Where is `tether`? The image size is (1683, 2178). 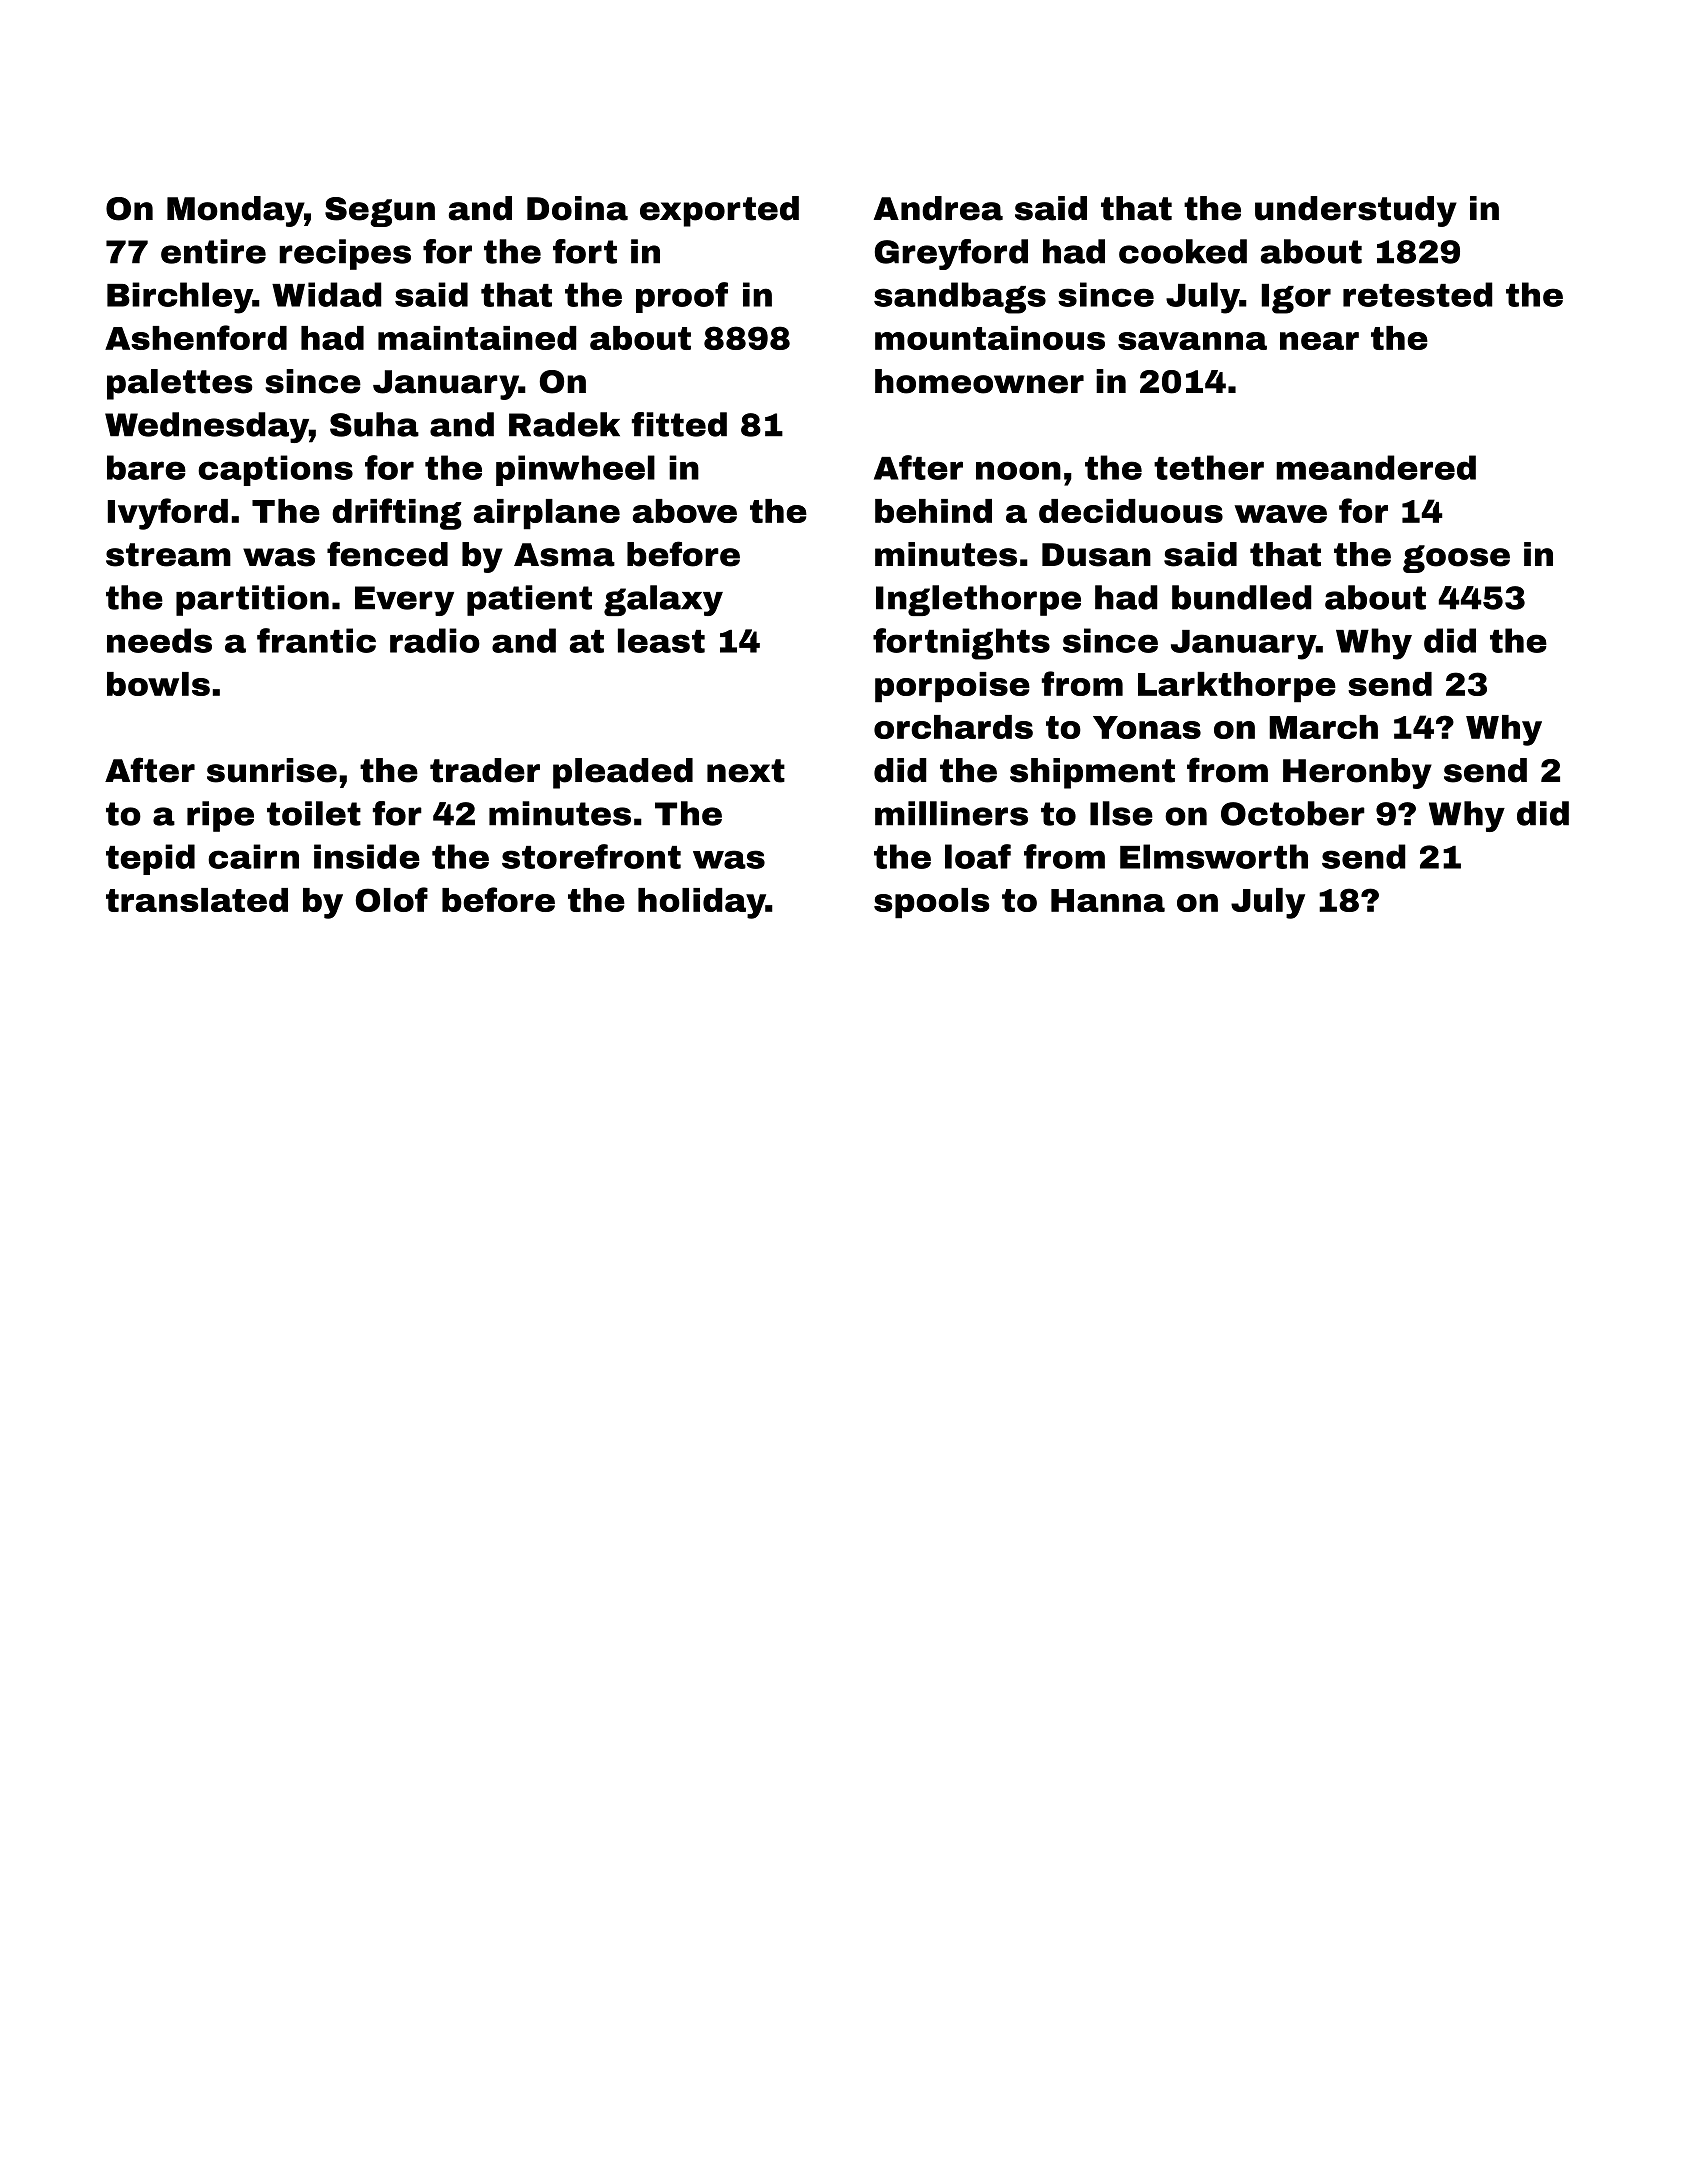 tether is located at coordinates (1209, 467).
